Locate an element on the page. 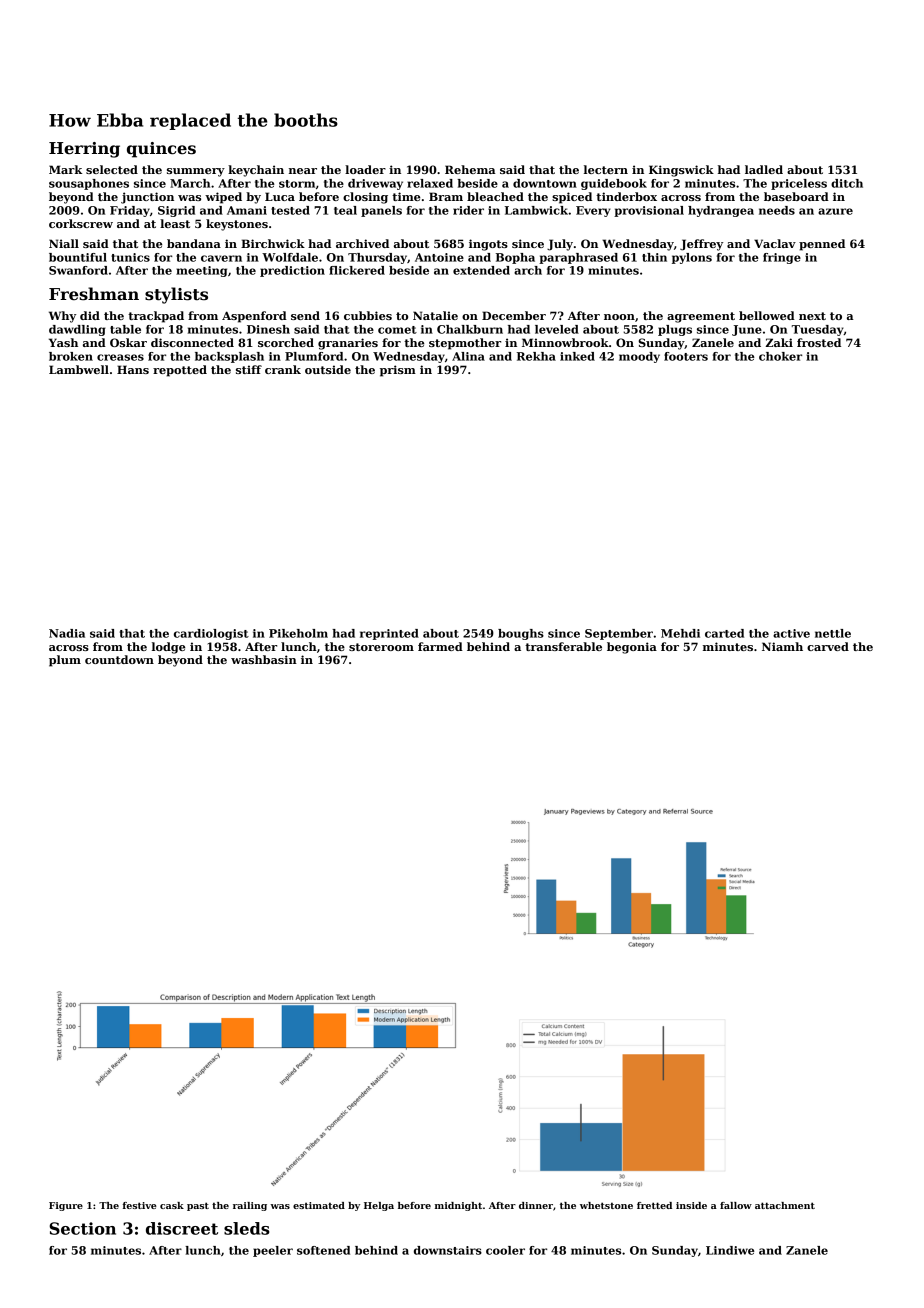 This image has height=1308, width=924. Section is located at coordinates (82, 1228).
